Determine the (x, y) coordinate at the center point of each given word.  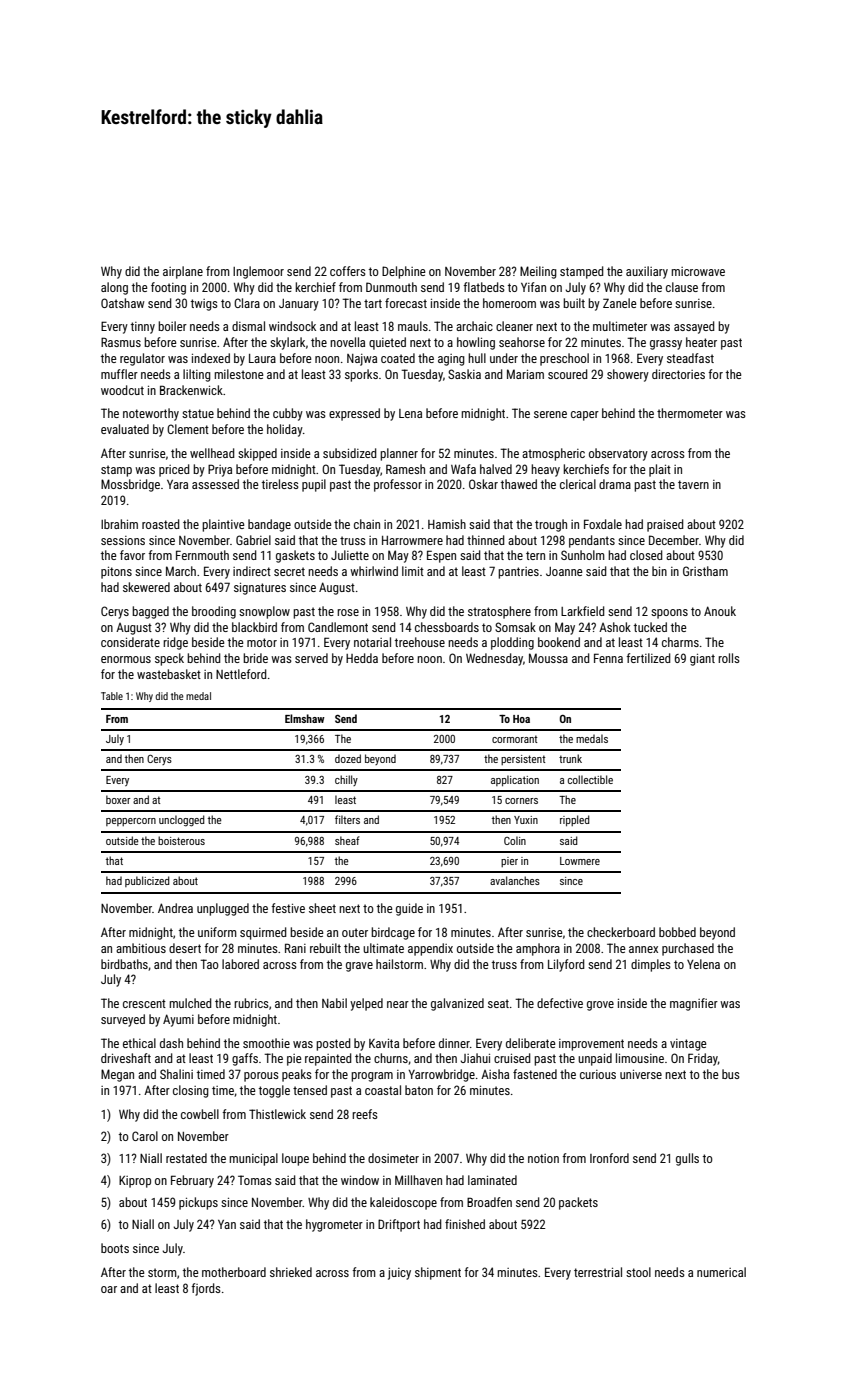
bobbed (677, 932)
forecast (406, 303)
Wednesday (494, 659)
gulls (687, 1159)
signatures (260, 589)
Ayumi (178, 1020)
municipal (253, 1159)
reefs (365, 1114)
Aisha (495, 1074)
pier (509, 862)
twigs (204, 305)
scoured (568, 374)
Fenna (608, 658)
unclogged (182, 821)
